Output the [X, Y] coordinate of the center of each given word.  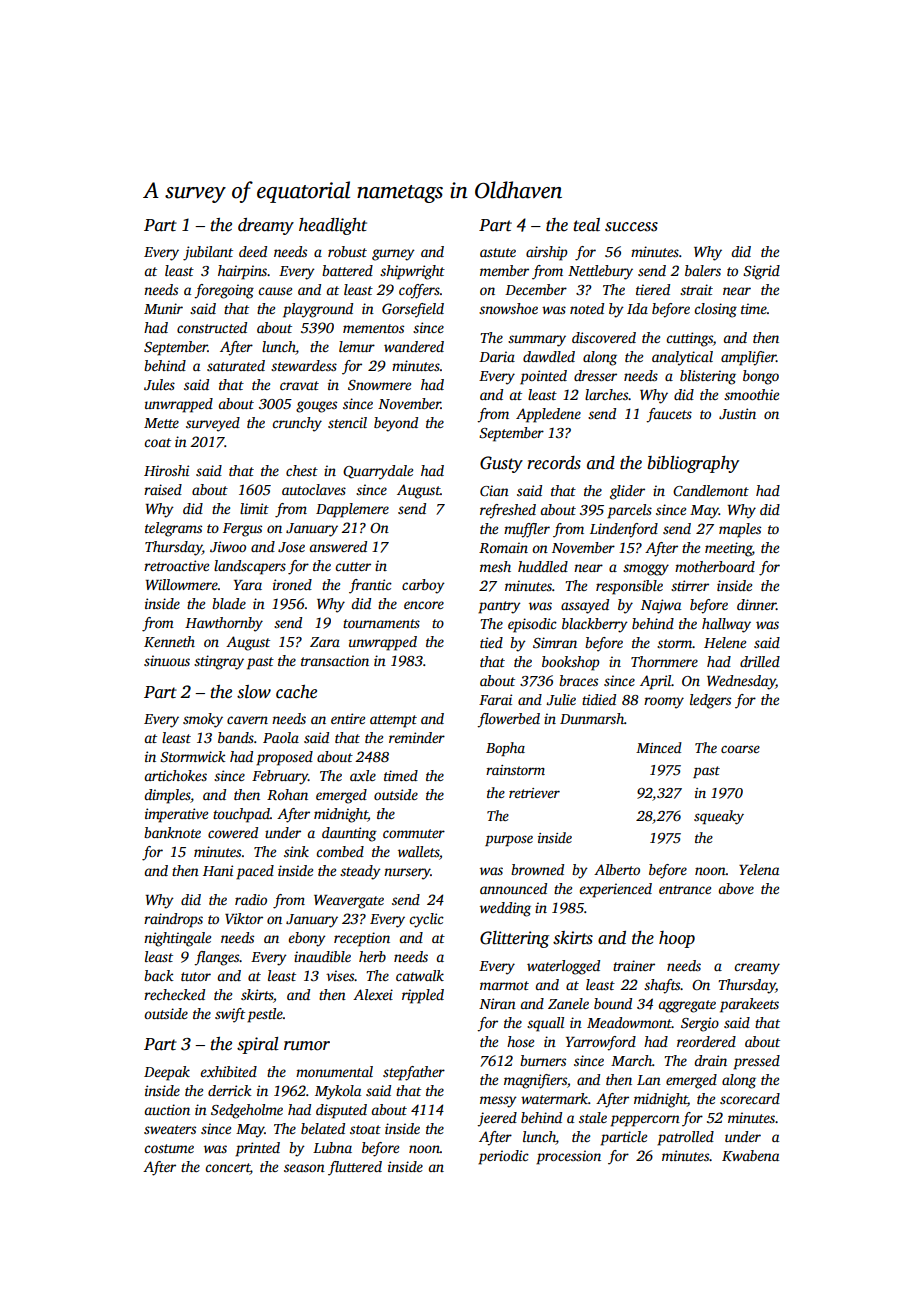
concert [227, 1167]
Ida [637, 308]
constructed [212, 327]
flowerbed [508, 720]
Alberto [617, 869]
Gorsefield [413, 310]
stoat [365, 1129]
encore [424, 605]
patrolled [685, 1138]
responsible [629, 587]
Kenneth [169, 641]
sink [296, 851]
